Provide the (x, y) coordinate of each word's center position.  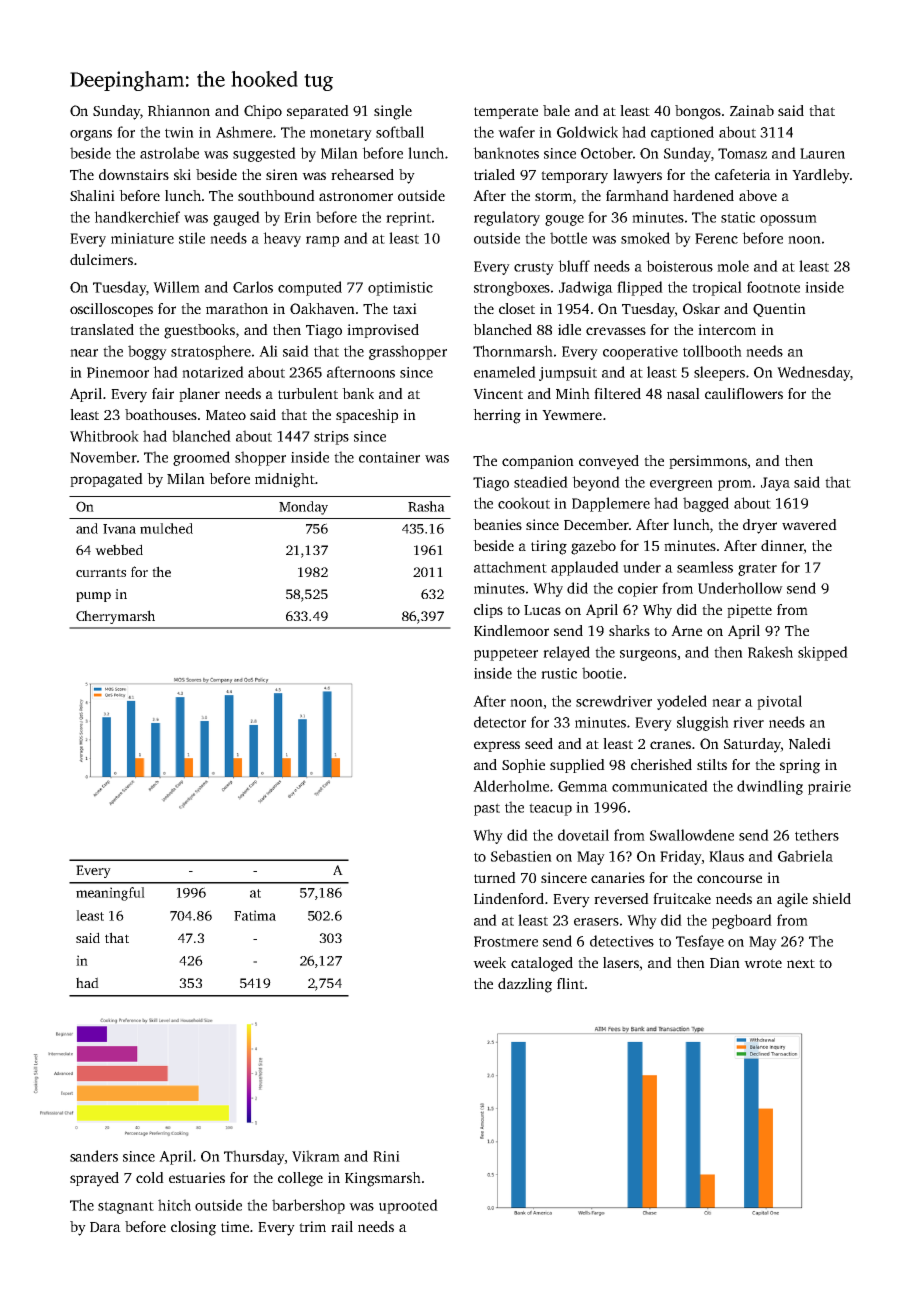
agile (792, 900)
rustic (559, 673)
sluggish (703, 723)
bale (556, 110)
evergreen (681, 485)
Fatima (255, 915)
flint (570, 983)
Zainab (752, 110)
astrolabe (169, 153)
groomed (201, 458)
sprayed (94, 1179)
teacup (550, 809)
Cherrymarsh (115, 617)
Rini (386, 1156)
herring (497, 416)
